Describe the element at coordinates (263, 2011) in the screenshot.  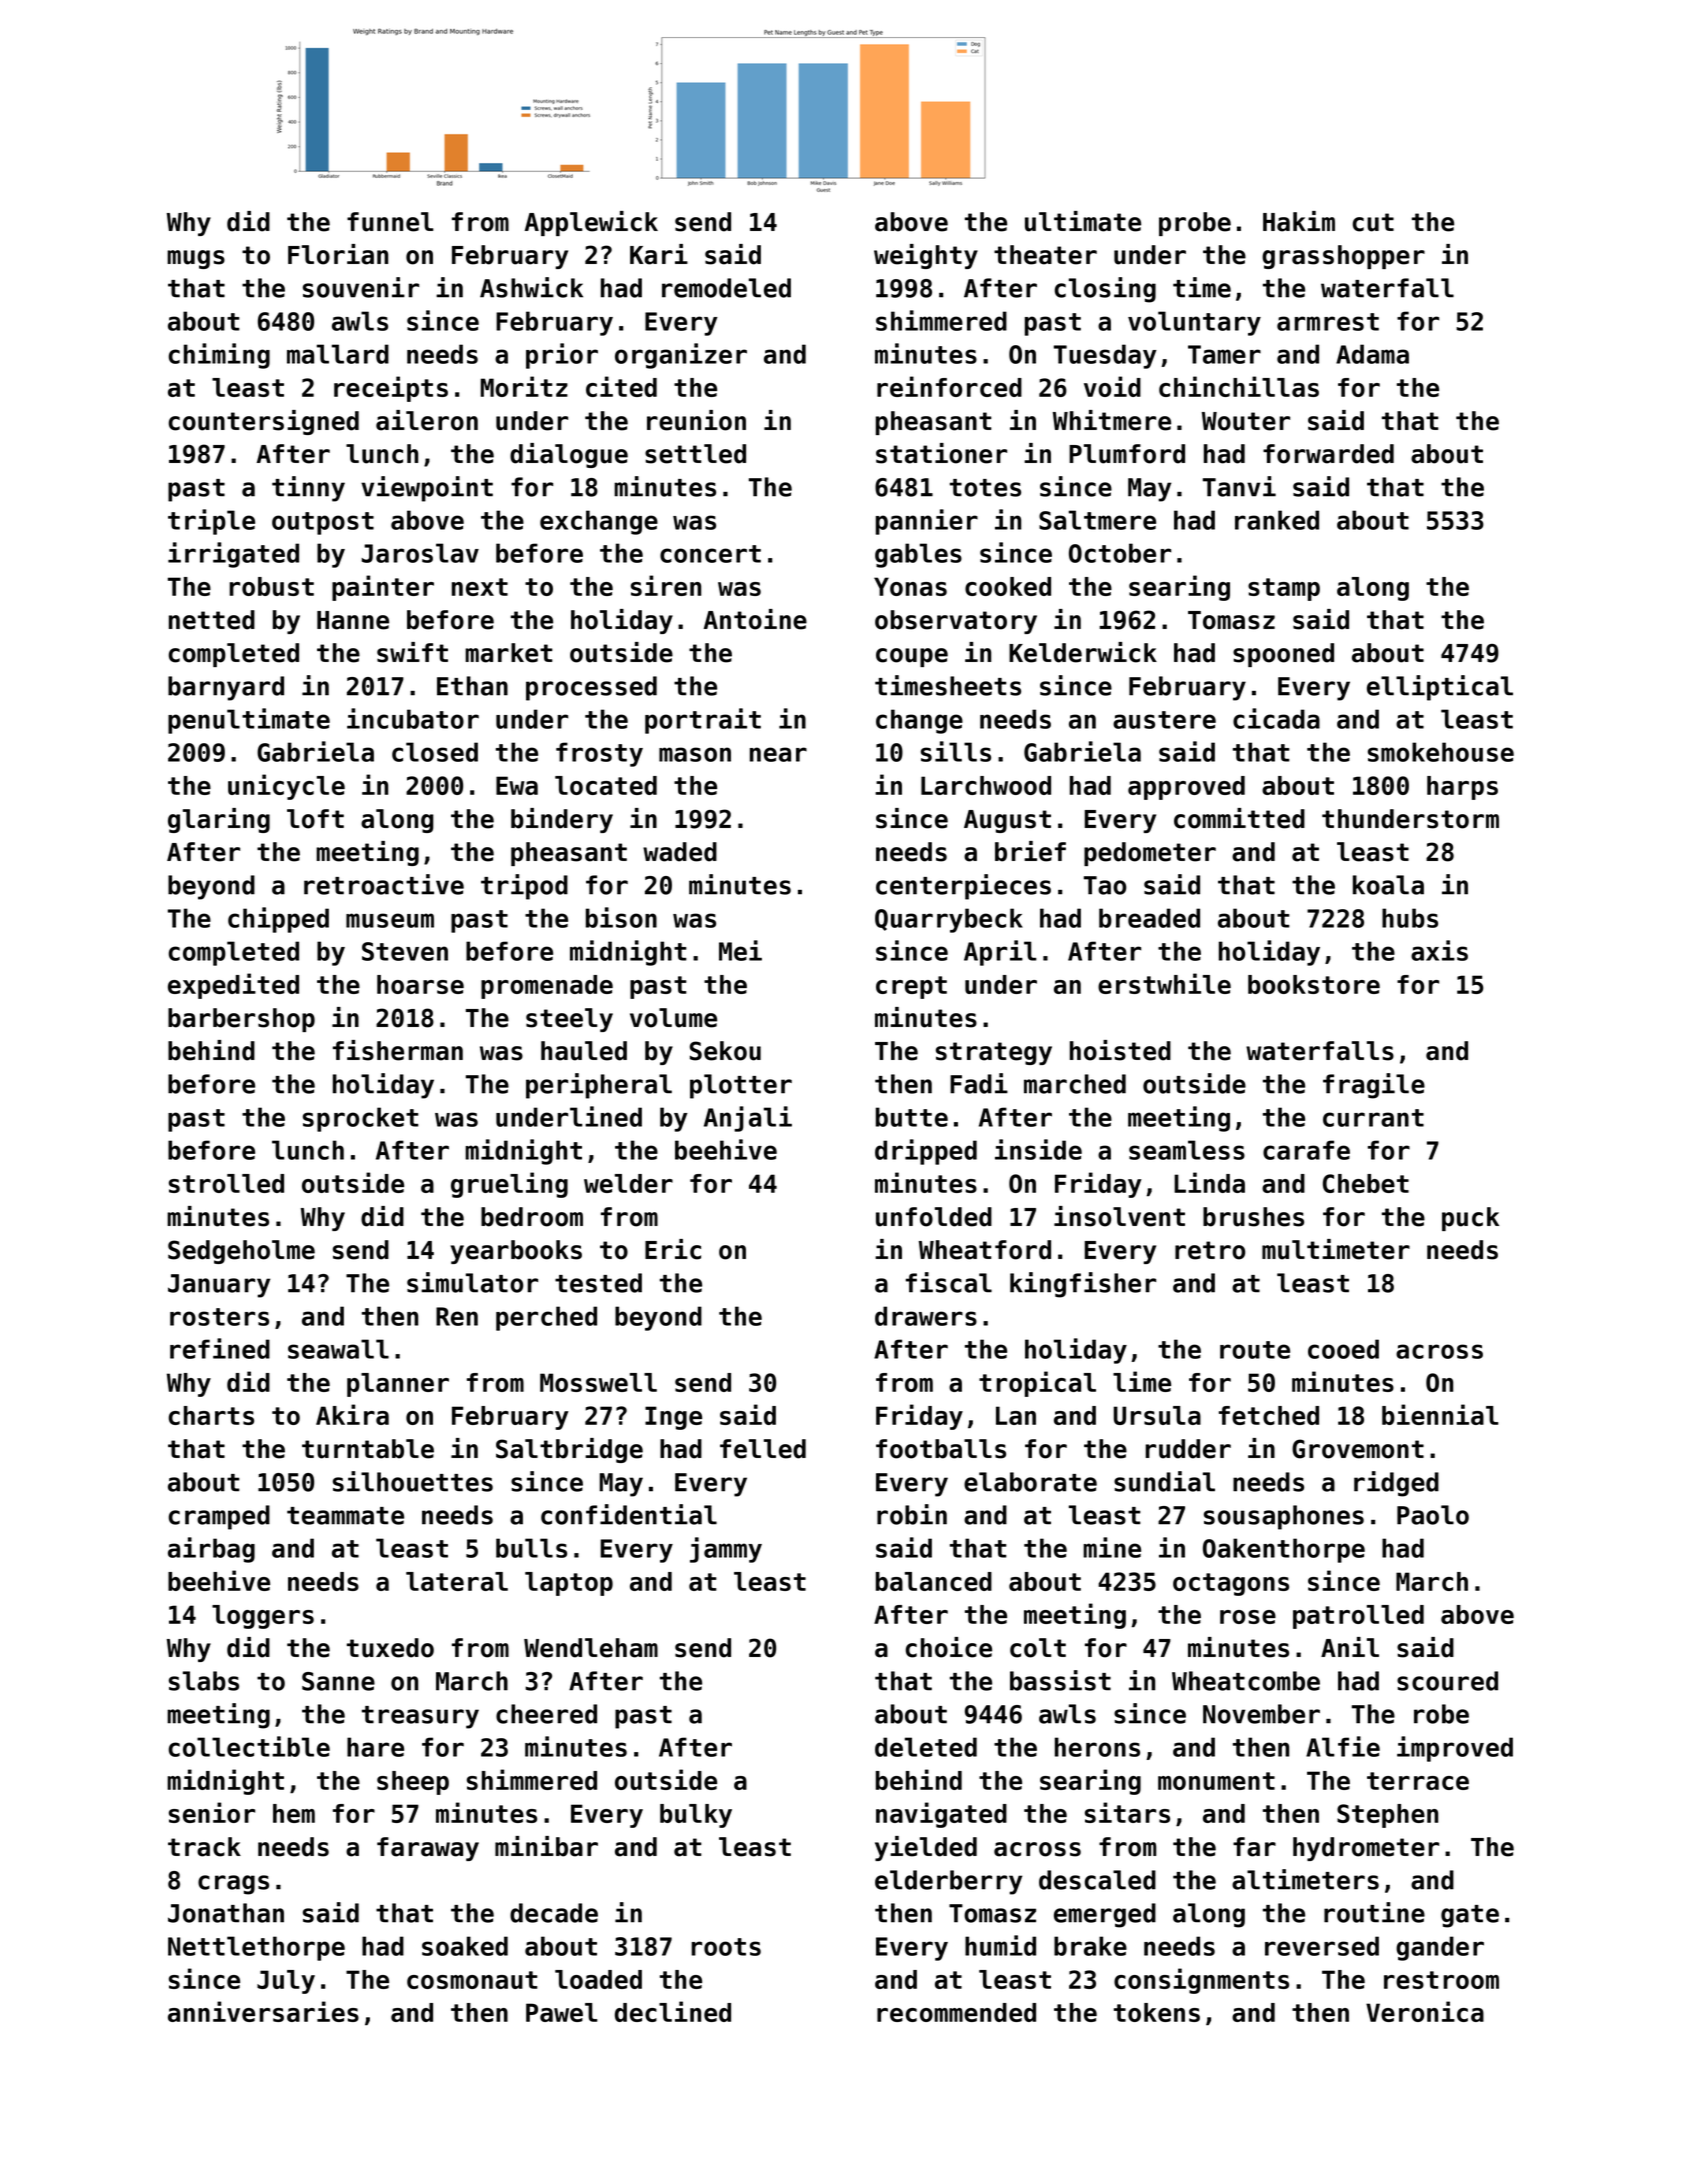
I see `anniversaries` at that location.
